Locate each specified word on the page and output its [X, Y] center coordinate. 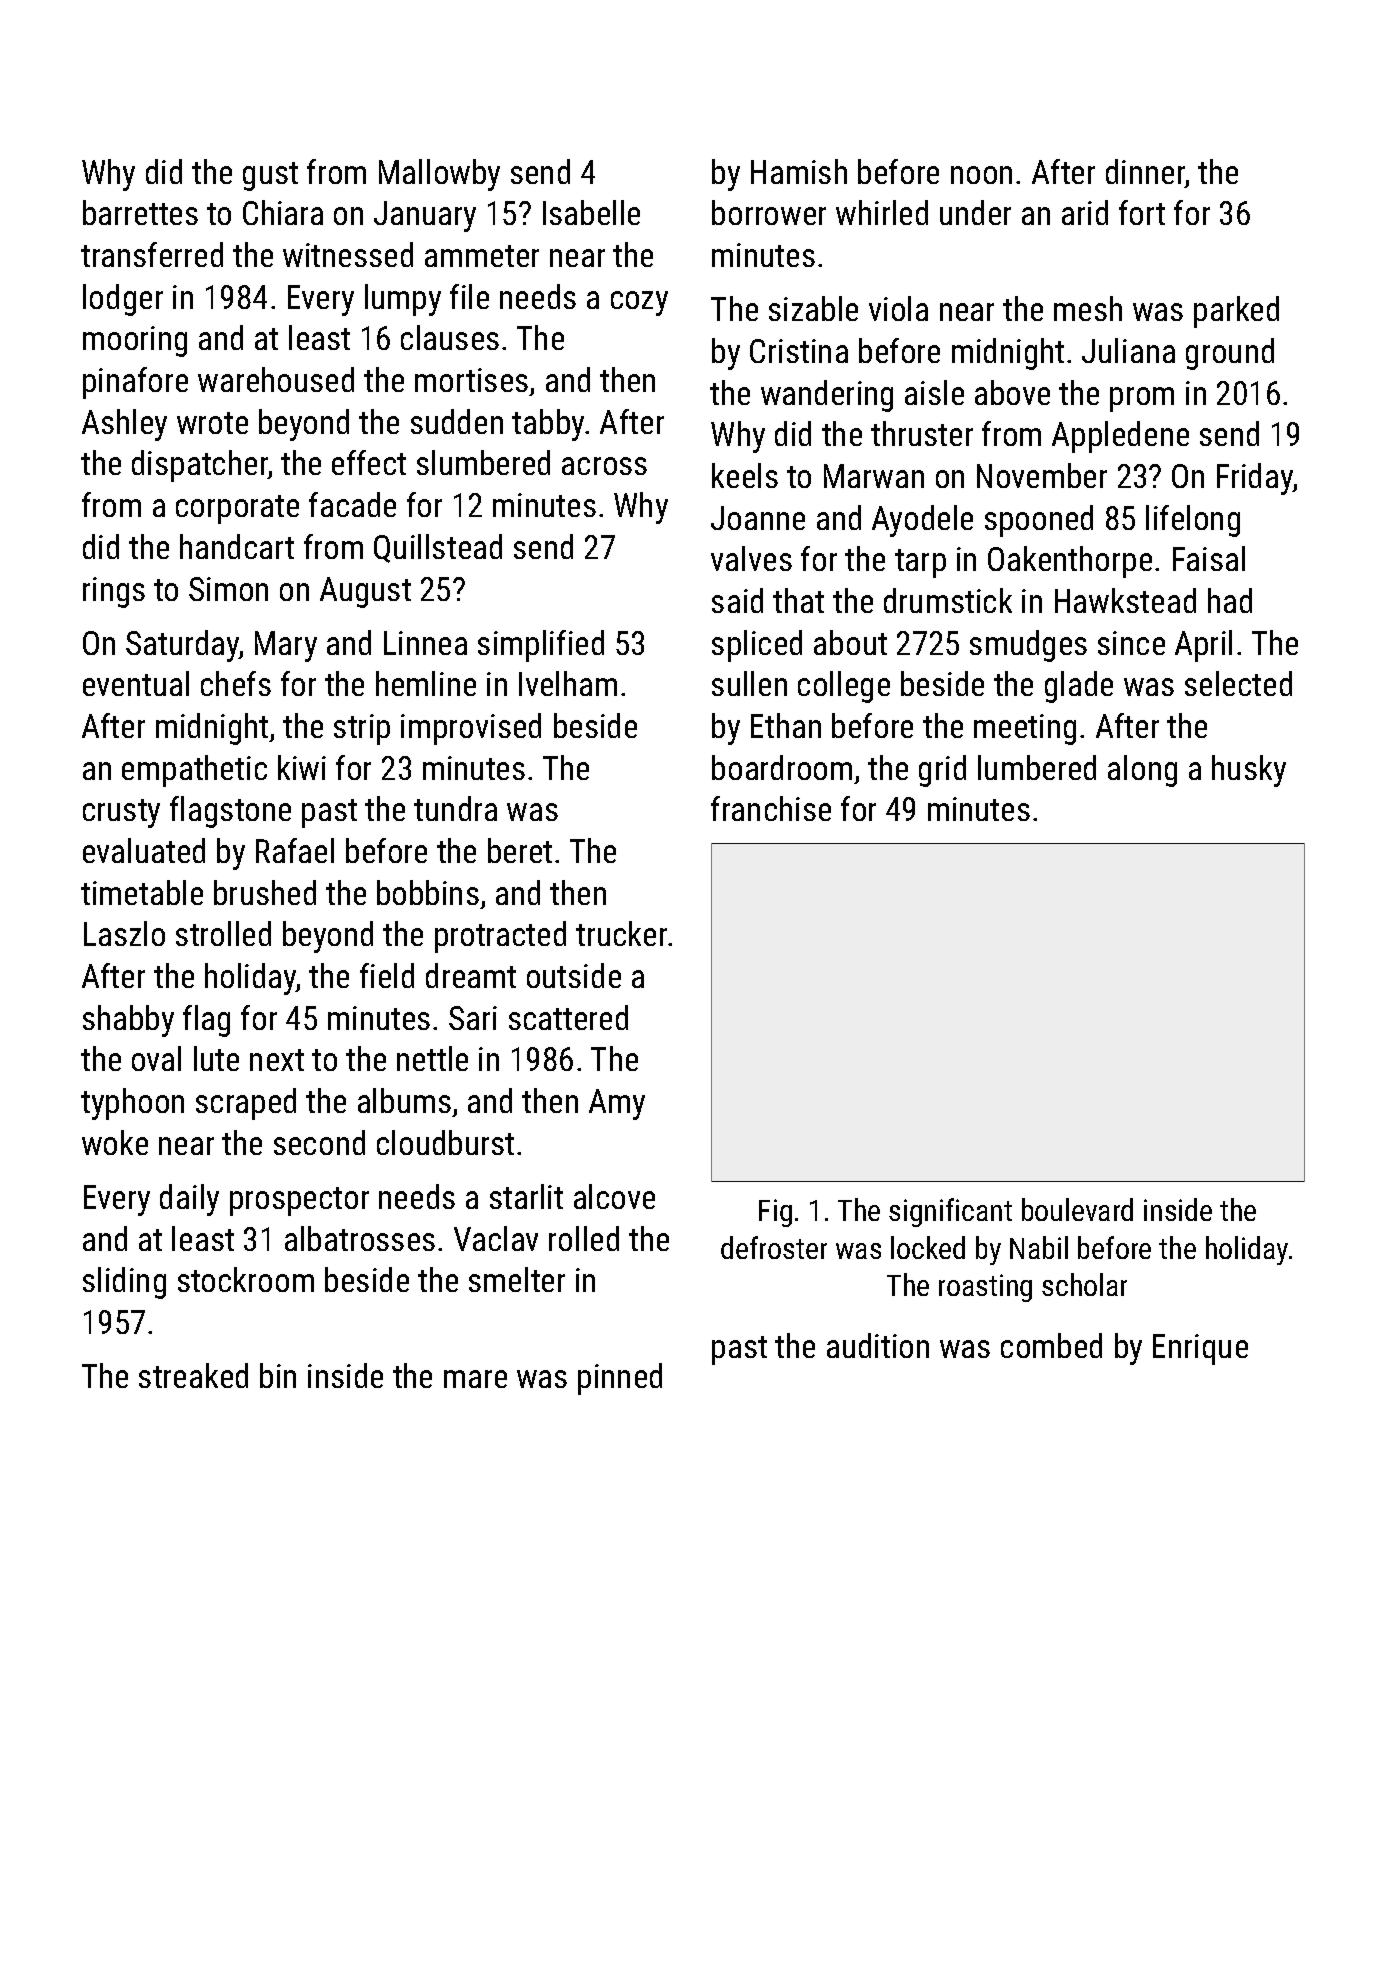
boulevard [1077, 1209]
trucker [621, 933]
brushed [265, 892]
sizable [813, 308]
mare [475, 1379]
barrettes [140, 212]
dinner [1145, 171]
